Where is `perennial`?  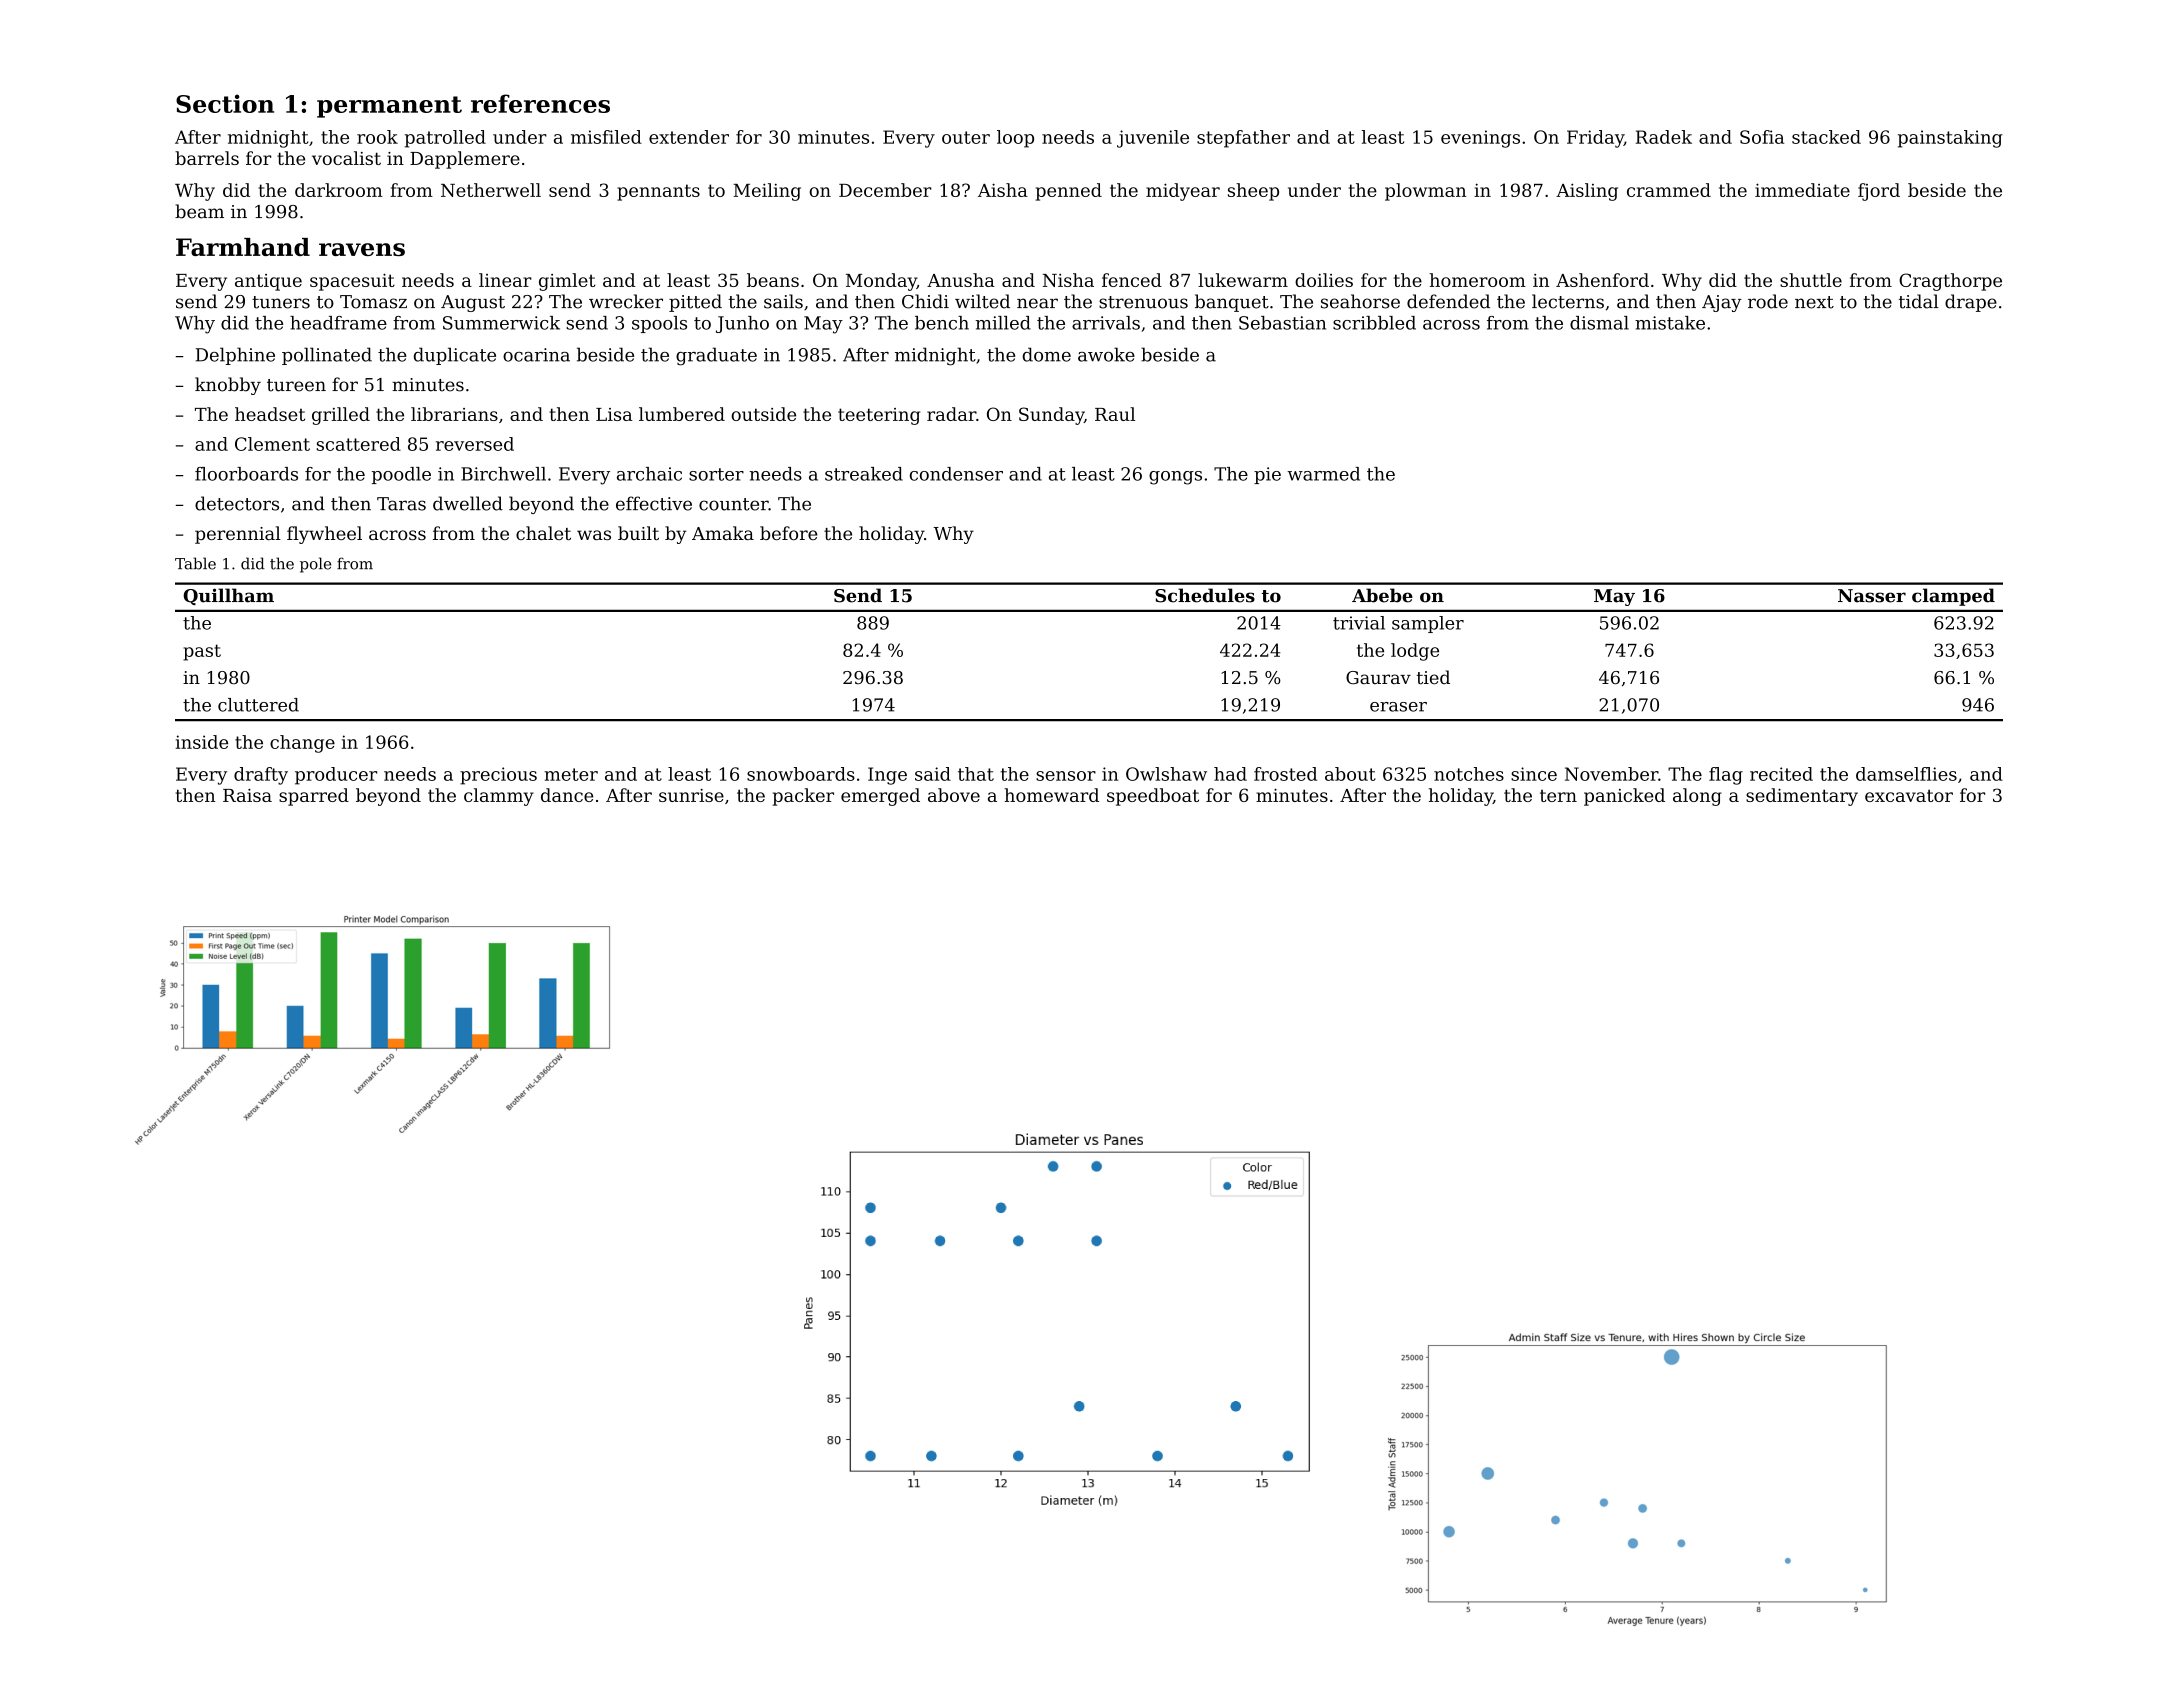 perennial is located at coordinates (238, 535).
